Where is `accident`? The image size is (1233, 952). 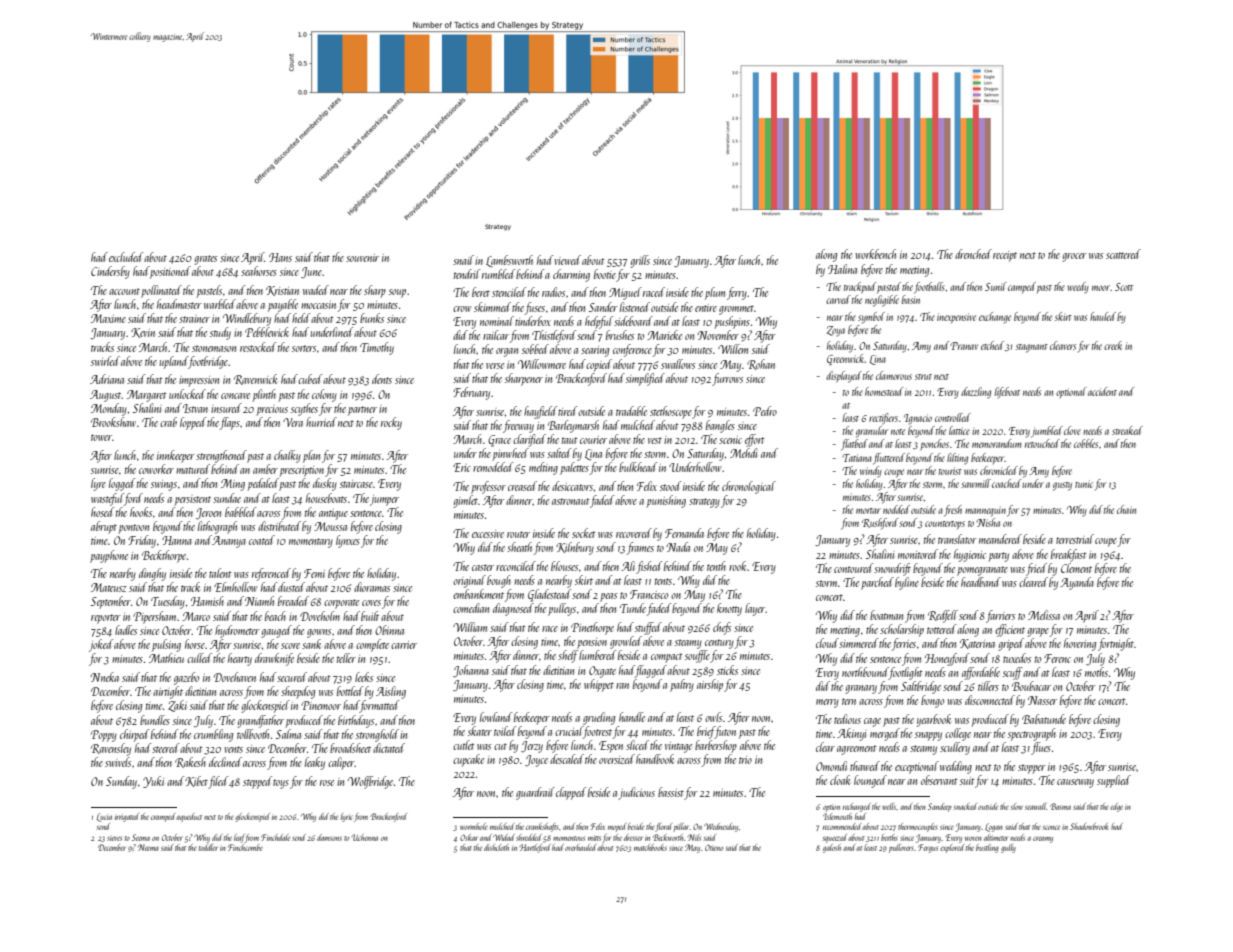 accident is located at coordinates (1102, 391).
